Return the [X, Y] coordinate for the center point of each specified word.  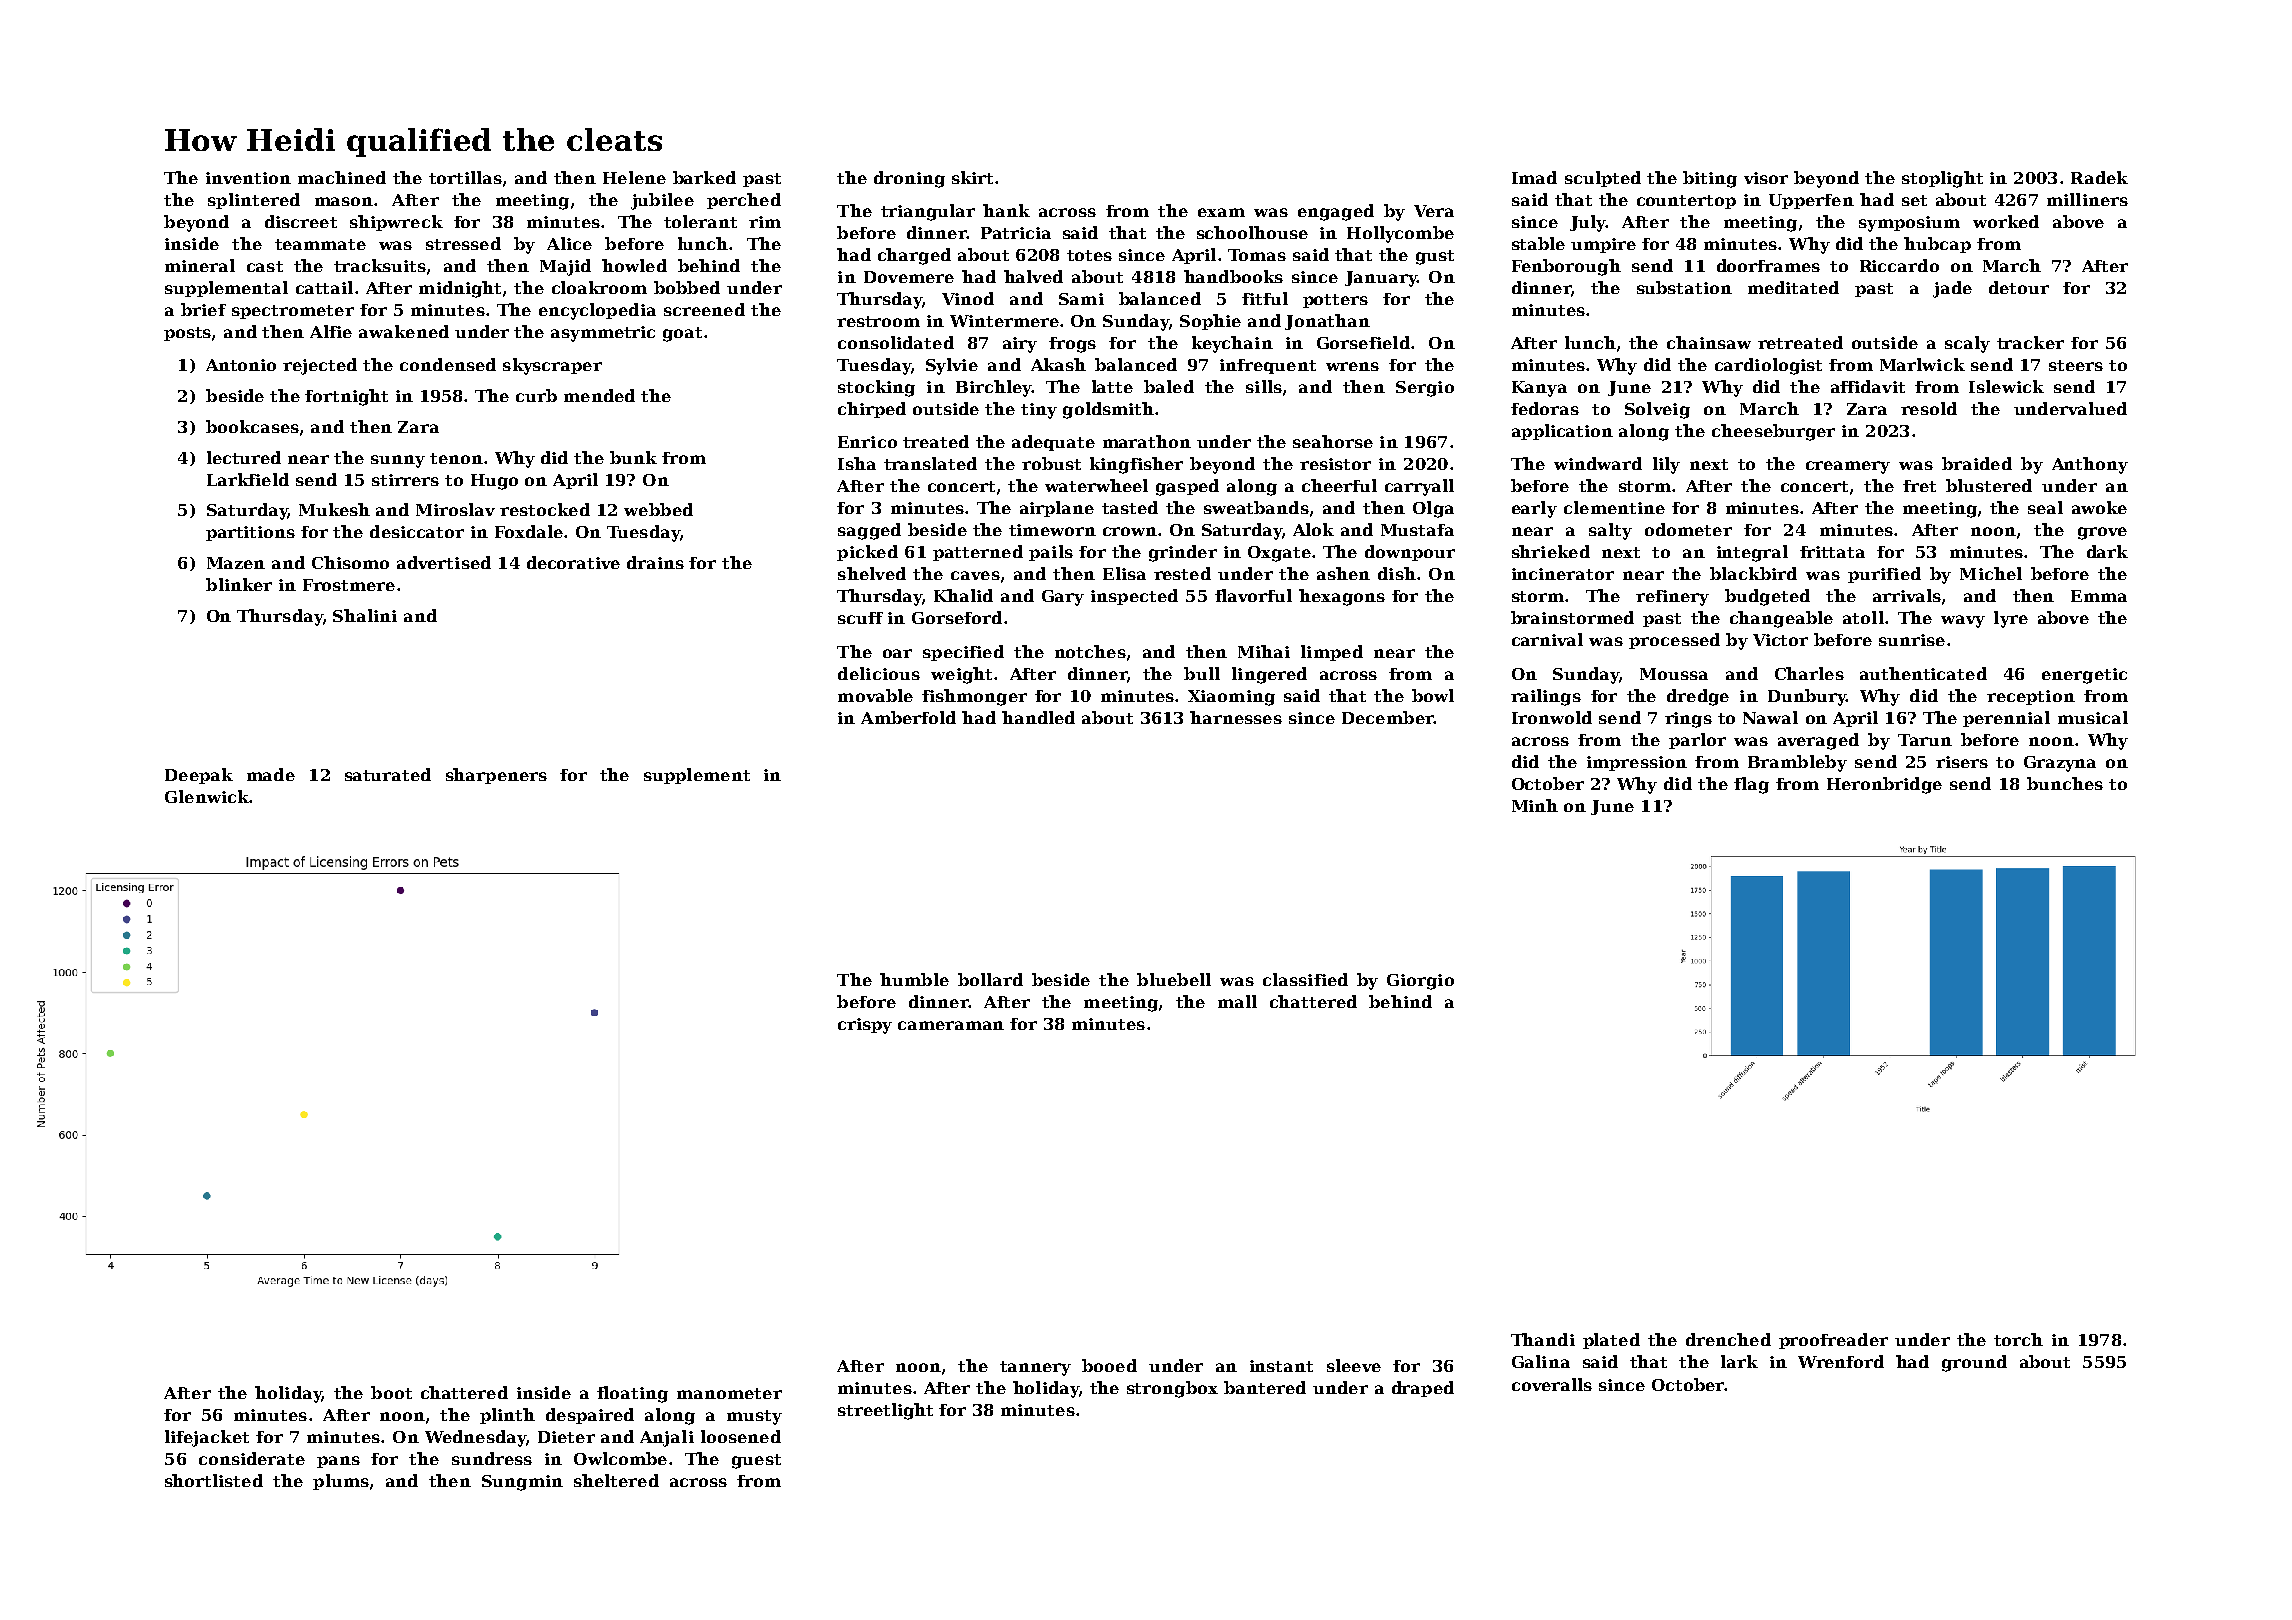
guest [756, 1461]
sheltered [616, 1480]
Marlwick [1922, 364]
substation [1684, 287]
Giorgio [1420, 982]
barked [704, 177]
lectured [244, 457]
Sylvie [952, 366]
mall [1237, 1001]
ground [1974, 1363]
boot [391, 1392]
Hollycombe [1400, 234]
